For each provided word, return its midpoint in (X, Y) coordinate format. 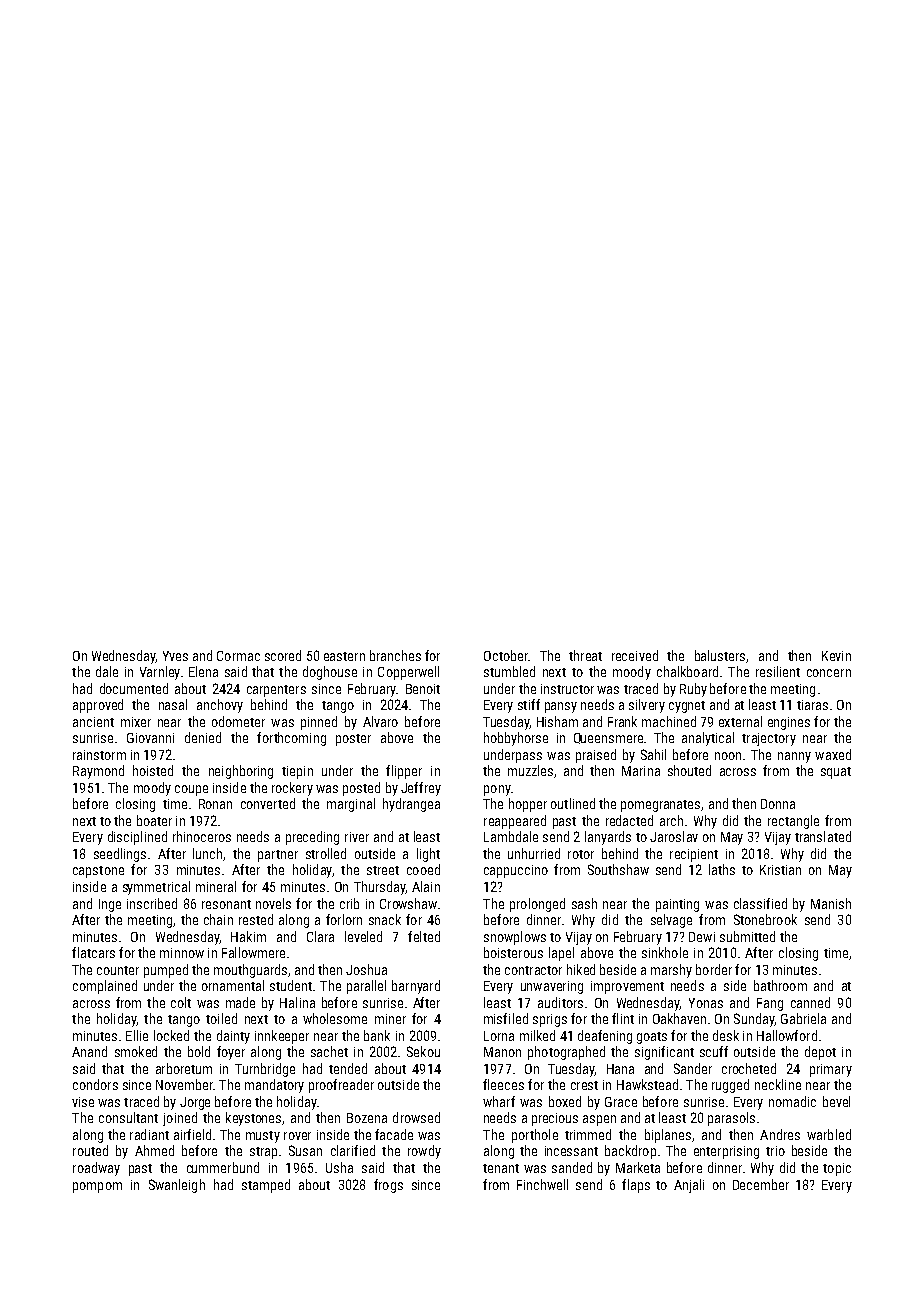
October (506, 655)
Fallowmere (253, 952)
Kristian (780, 870)
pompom (97, 1187)
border (714, 969)
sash (584, 903)
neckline (778, 1084)
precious (555, 1119)
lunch (207, 853)
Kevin (836, 656)
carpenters (276, 691)
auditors (560, 1002)
